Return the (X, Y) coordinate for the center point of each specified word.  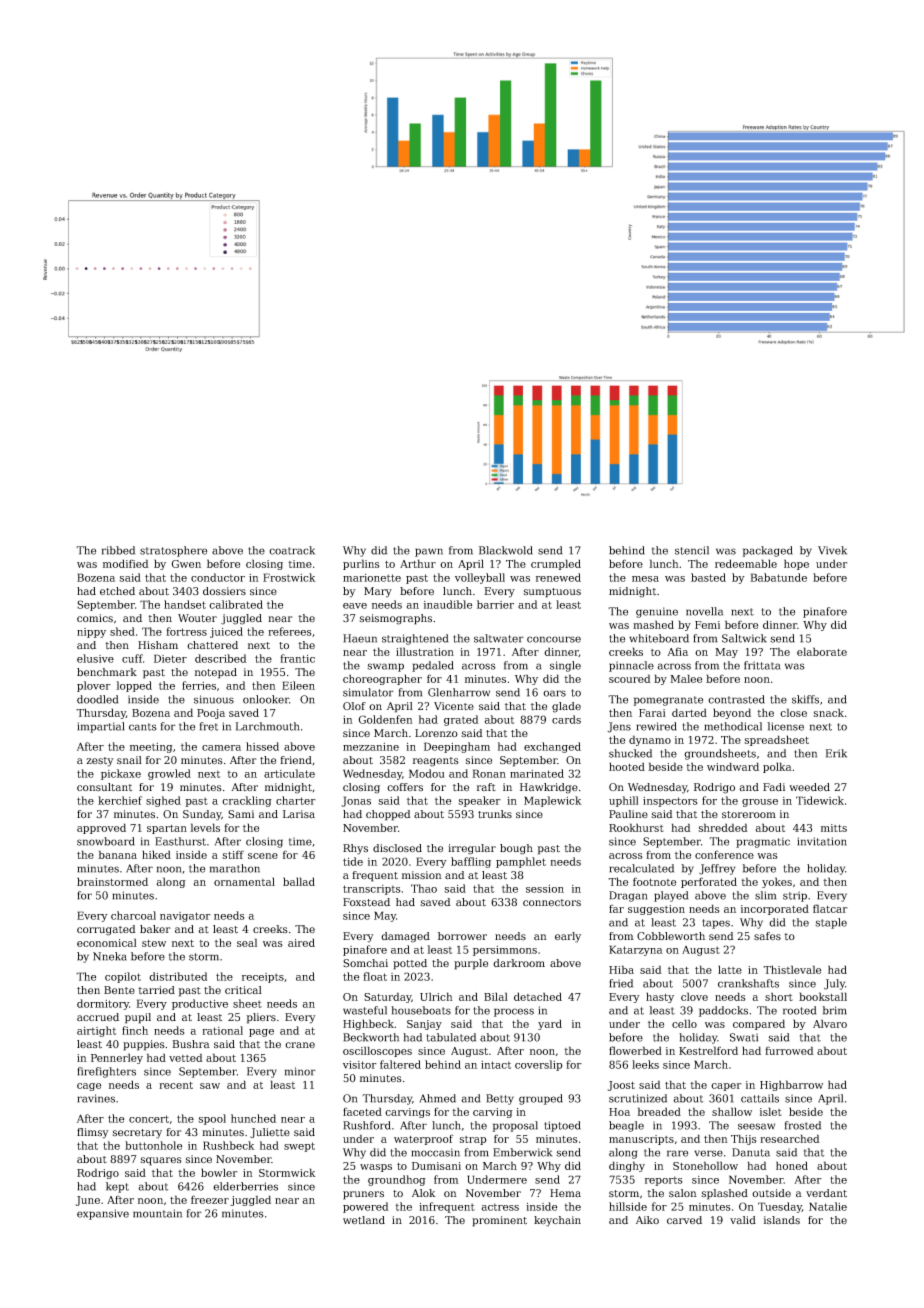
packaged (767, 551)
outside (771, 1193)
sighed (163, 801)
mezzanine (371, 747)
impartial (101, 727)
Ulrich (436, 996)
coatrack (292, 550)
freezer (210, 1199)
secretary (137, 1134)
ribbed (118, 550)
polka (777, 767)
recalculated (642, 868)
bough (516, 849)
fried (621, 983)
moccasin (436, 1152)
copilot (123, 977)
